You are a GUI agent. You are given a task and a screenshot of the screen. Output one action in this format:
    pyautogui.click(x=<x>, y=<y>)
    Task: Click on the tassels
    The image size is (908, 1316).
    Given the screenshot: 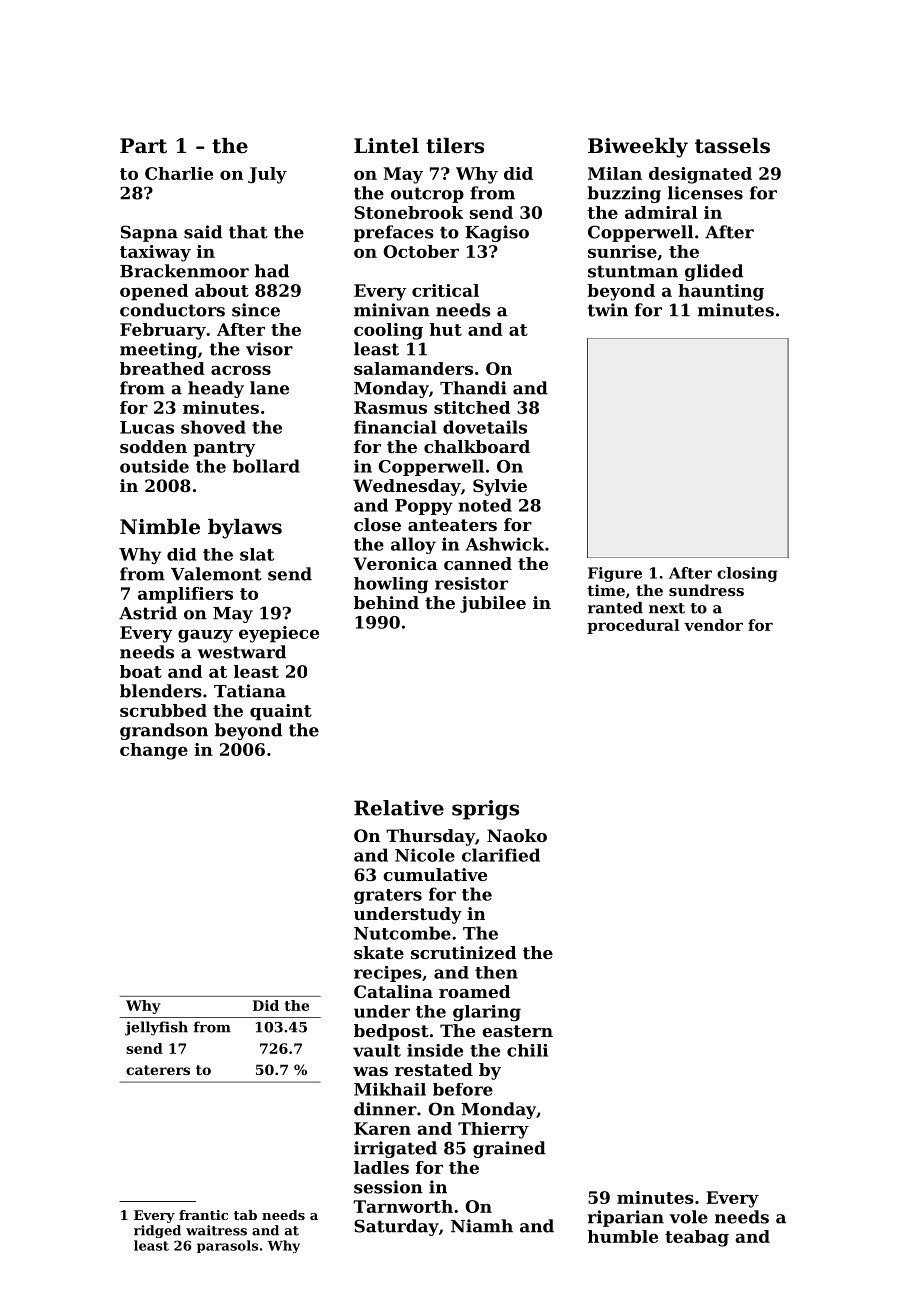 What is the action you would take?
    pyautogui.click(x=732, y=146)
